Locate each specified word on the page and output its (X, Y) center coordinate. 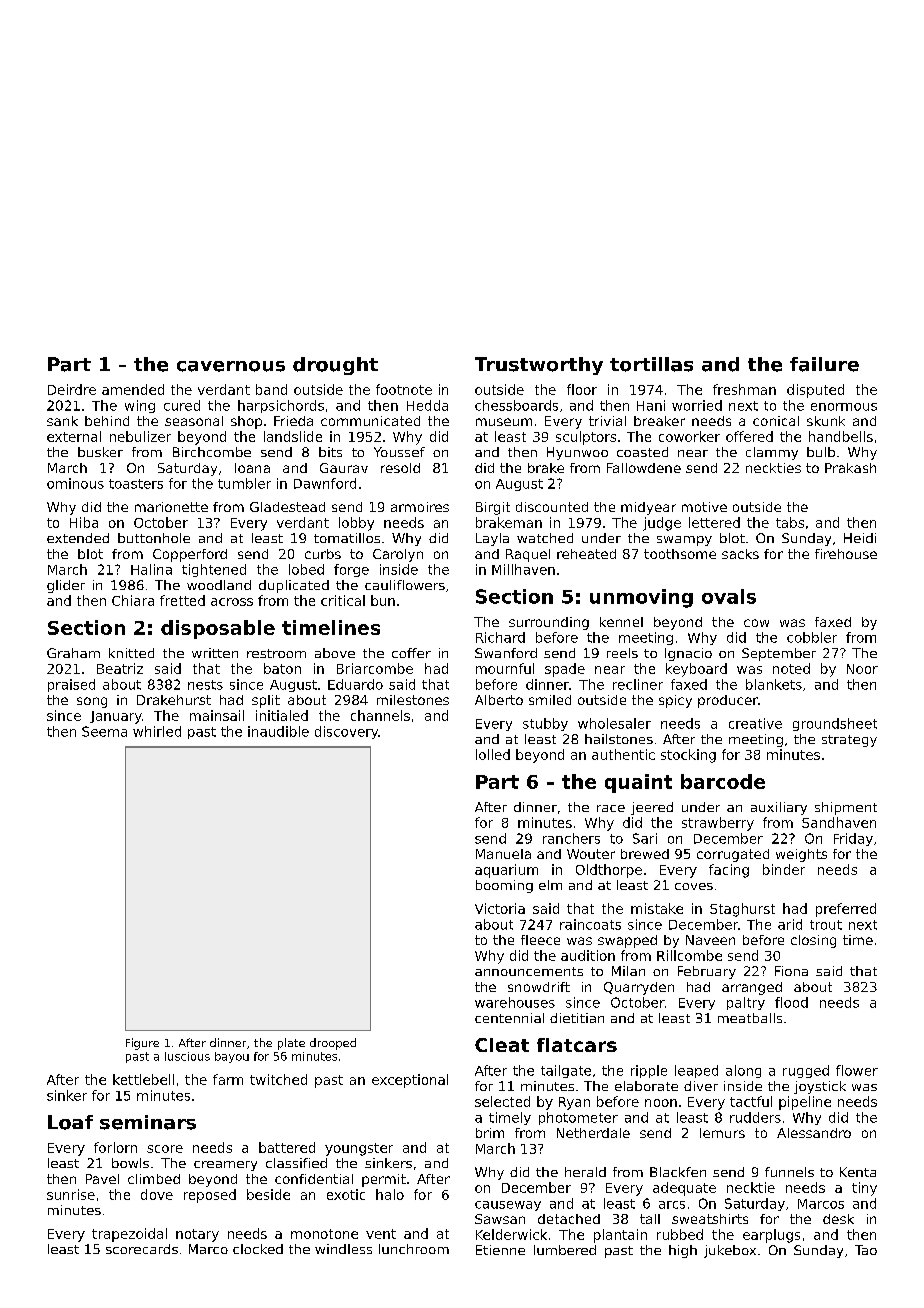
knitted (131, 653)
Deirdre (72, 389)
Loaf (70, 1122)
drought (335, 366)
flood (791, 1002)
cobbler (812, 637)
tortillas (651, 364)
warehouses (515, 1002)
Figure (142, 1044)
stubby (545, 724)
